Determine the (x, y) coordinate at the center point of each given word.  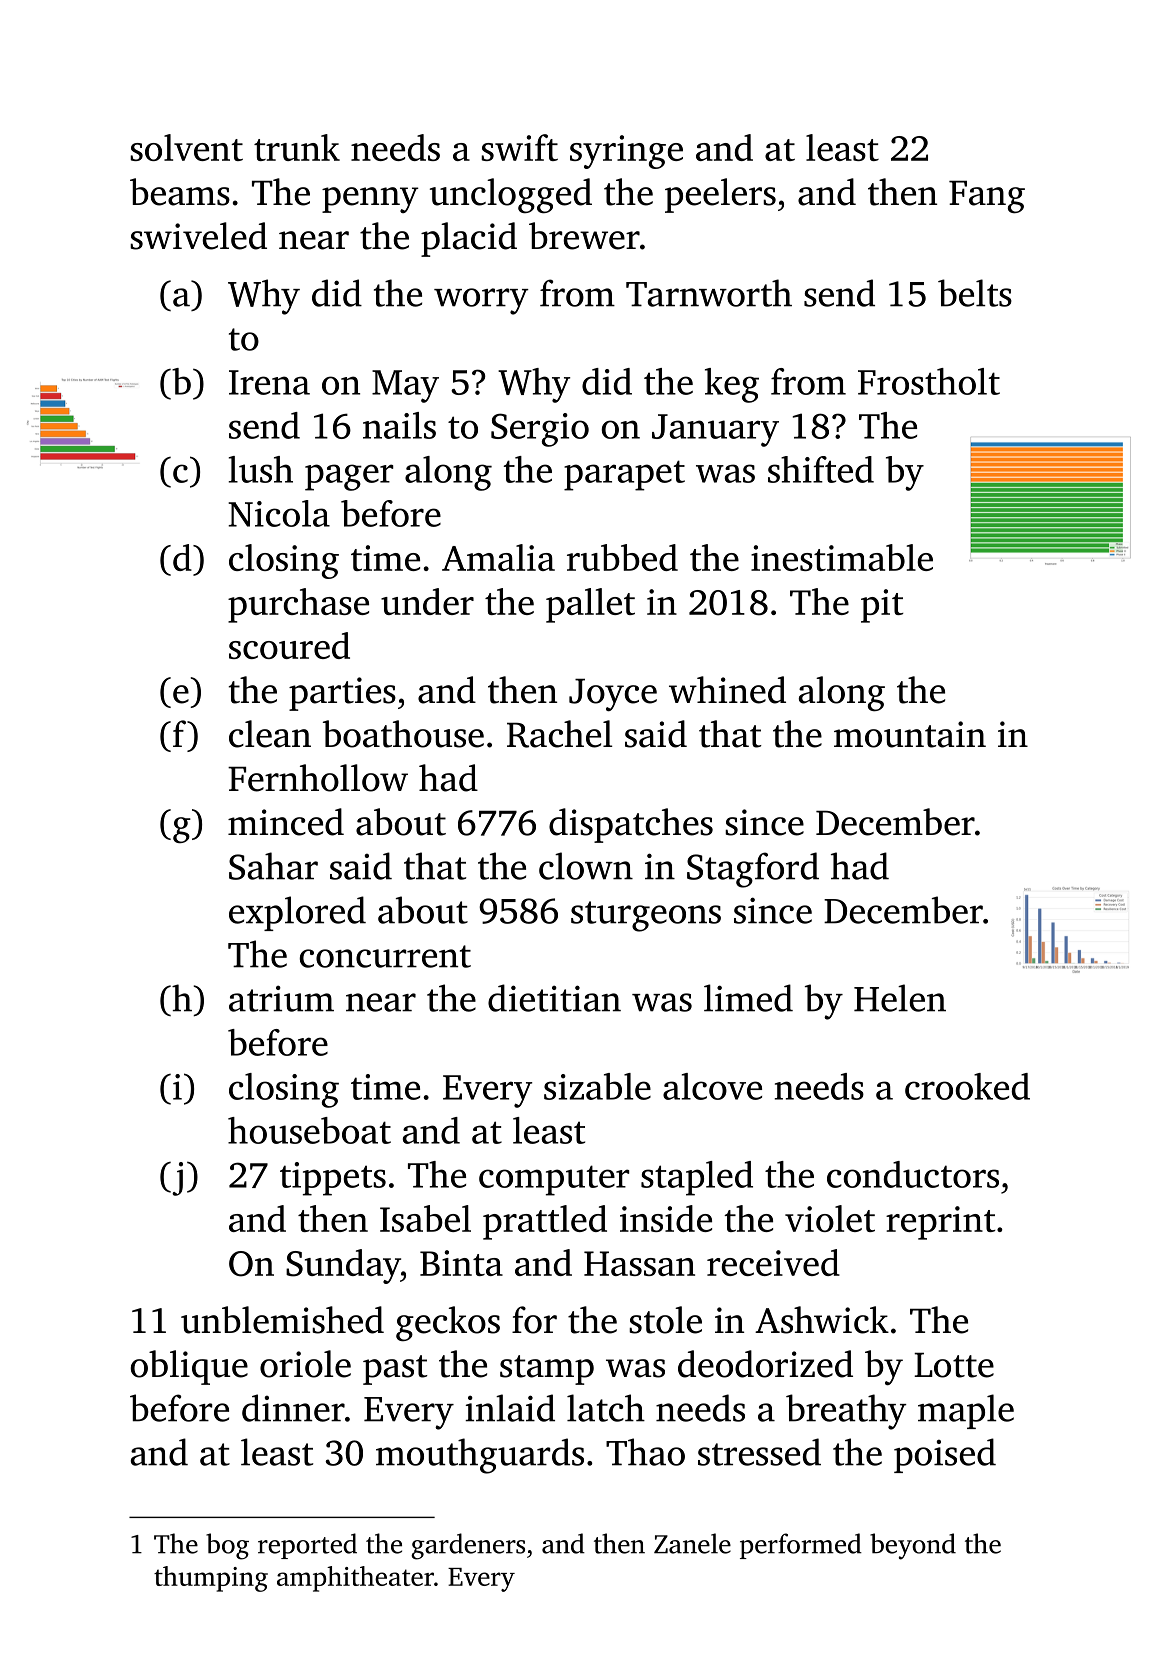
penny (370, 200)
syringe (626, 152)
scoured (289, 645)
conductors (913, 1174)
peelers (720, 195)
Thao (645, 1452)
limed (748, 998)
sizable (597, 1086)
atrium (281, 998)
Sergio (540, 430)
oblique (189, 1367)
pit (882, 606)
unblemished (282, 1320)
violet (830, 1218)
